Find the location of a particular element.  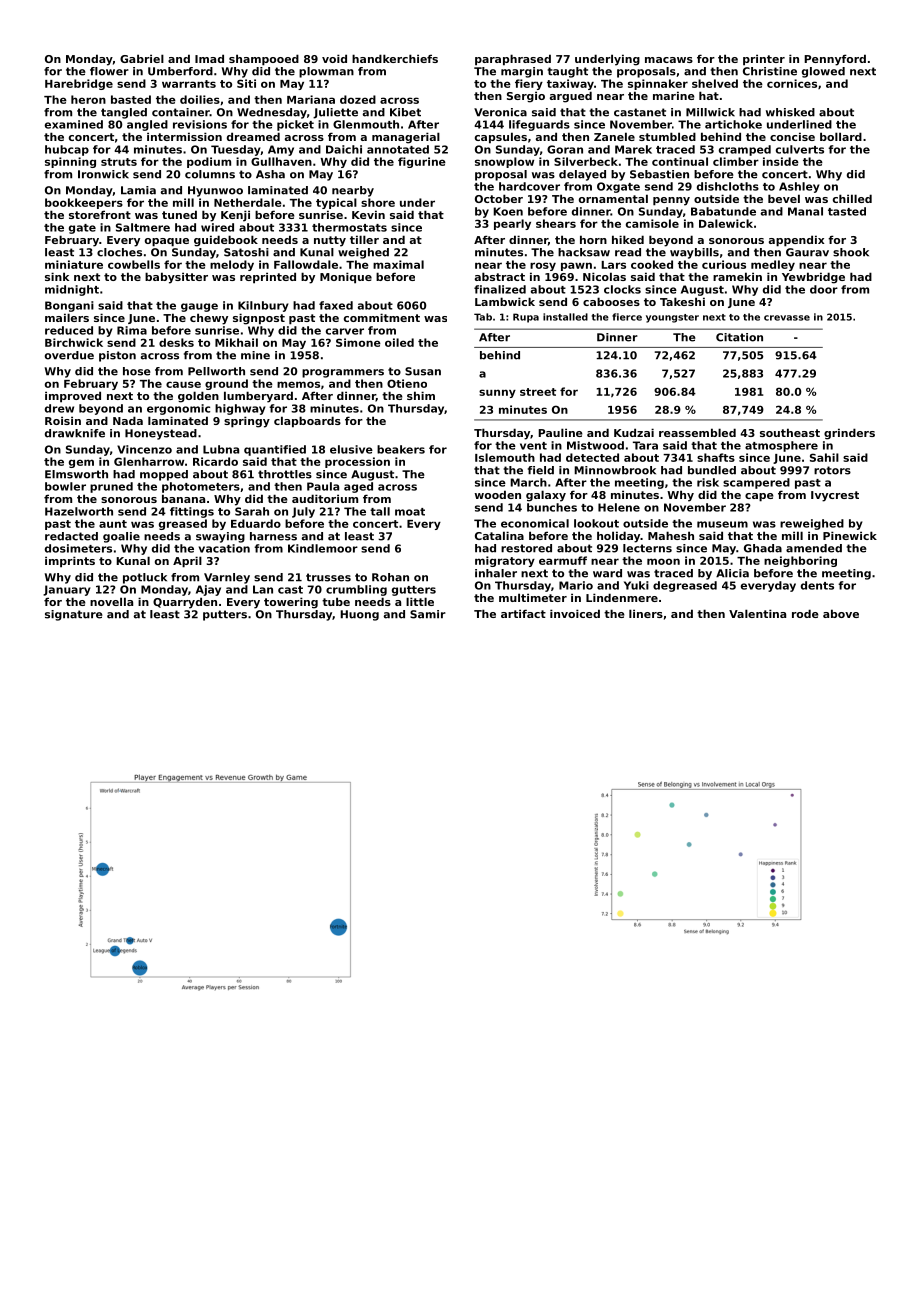

macaws is located at coordinates (669, 60).
